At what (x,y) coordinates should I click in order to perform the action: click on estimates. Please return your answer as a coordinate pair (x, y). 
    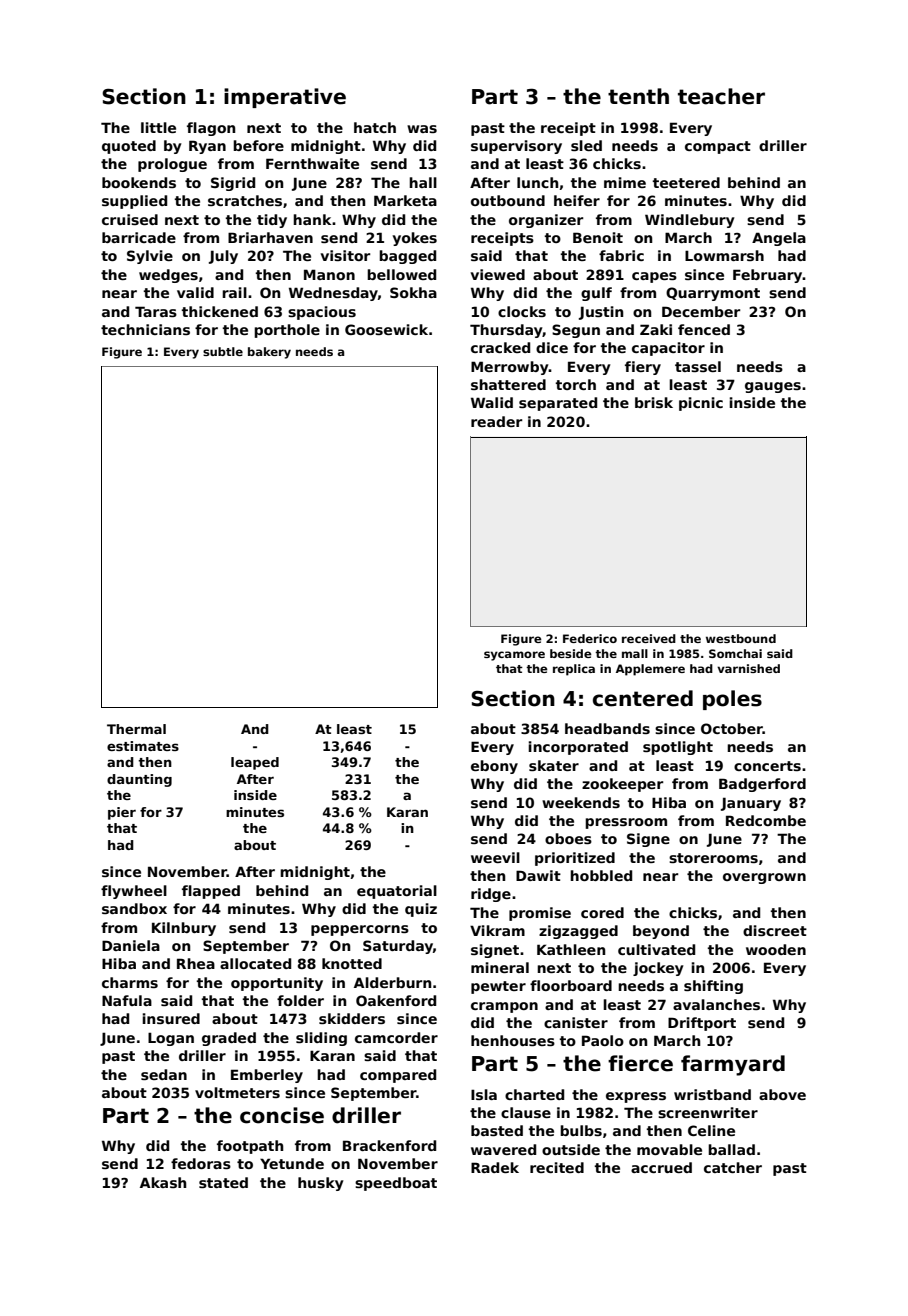
    Looking at the image, I should click on (143, 746).
